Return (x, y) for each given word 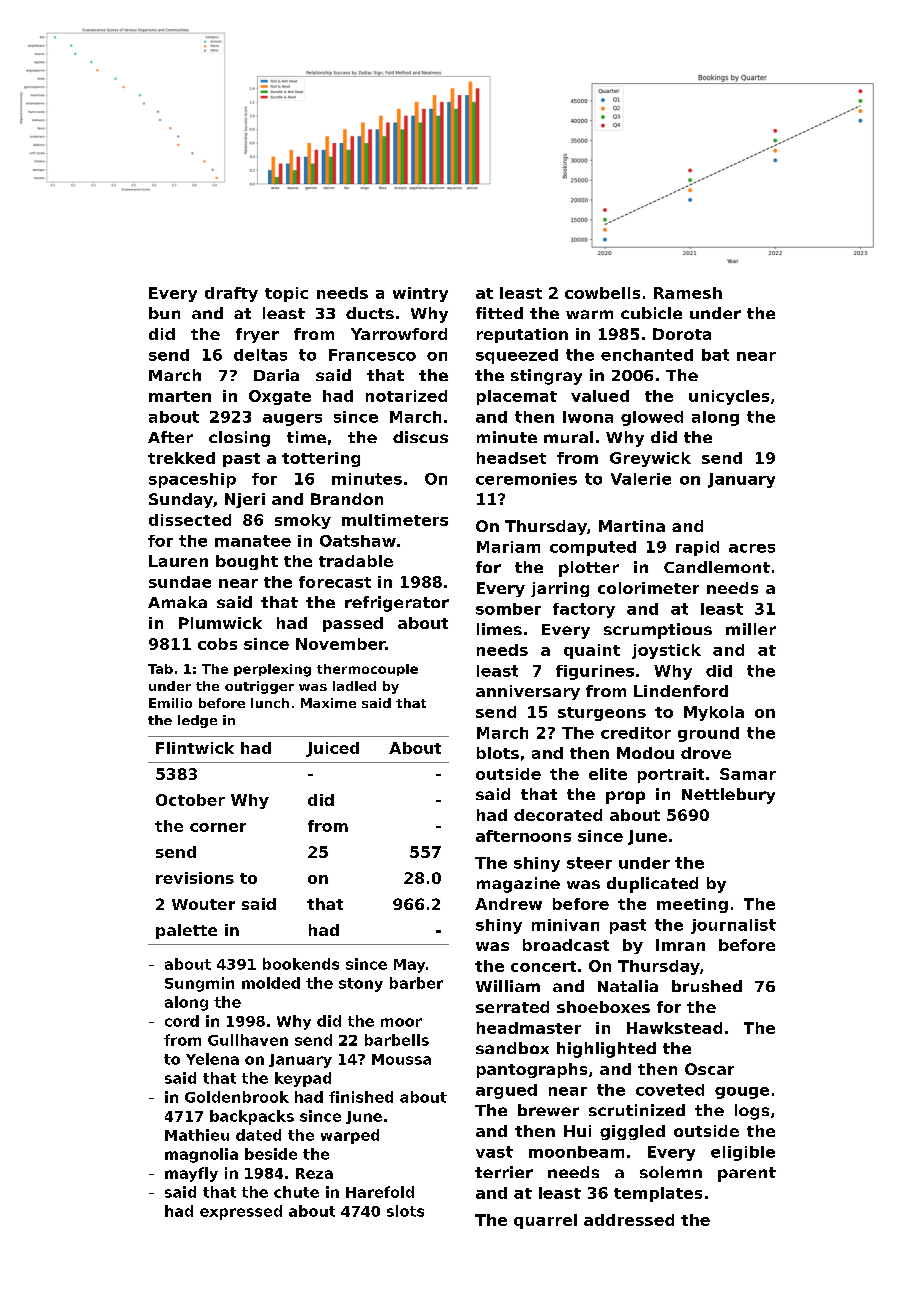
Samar (748, 774)
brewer (548, 1110)
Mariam (508, 547)
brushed (707, 986)
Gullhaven (248, 1040)
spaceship (192, 480)
